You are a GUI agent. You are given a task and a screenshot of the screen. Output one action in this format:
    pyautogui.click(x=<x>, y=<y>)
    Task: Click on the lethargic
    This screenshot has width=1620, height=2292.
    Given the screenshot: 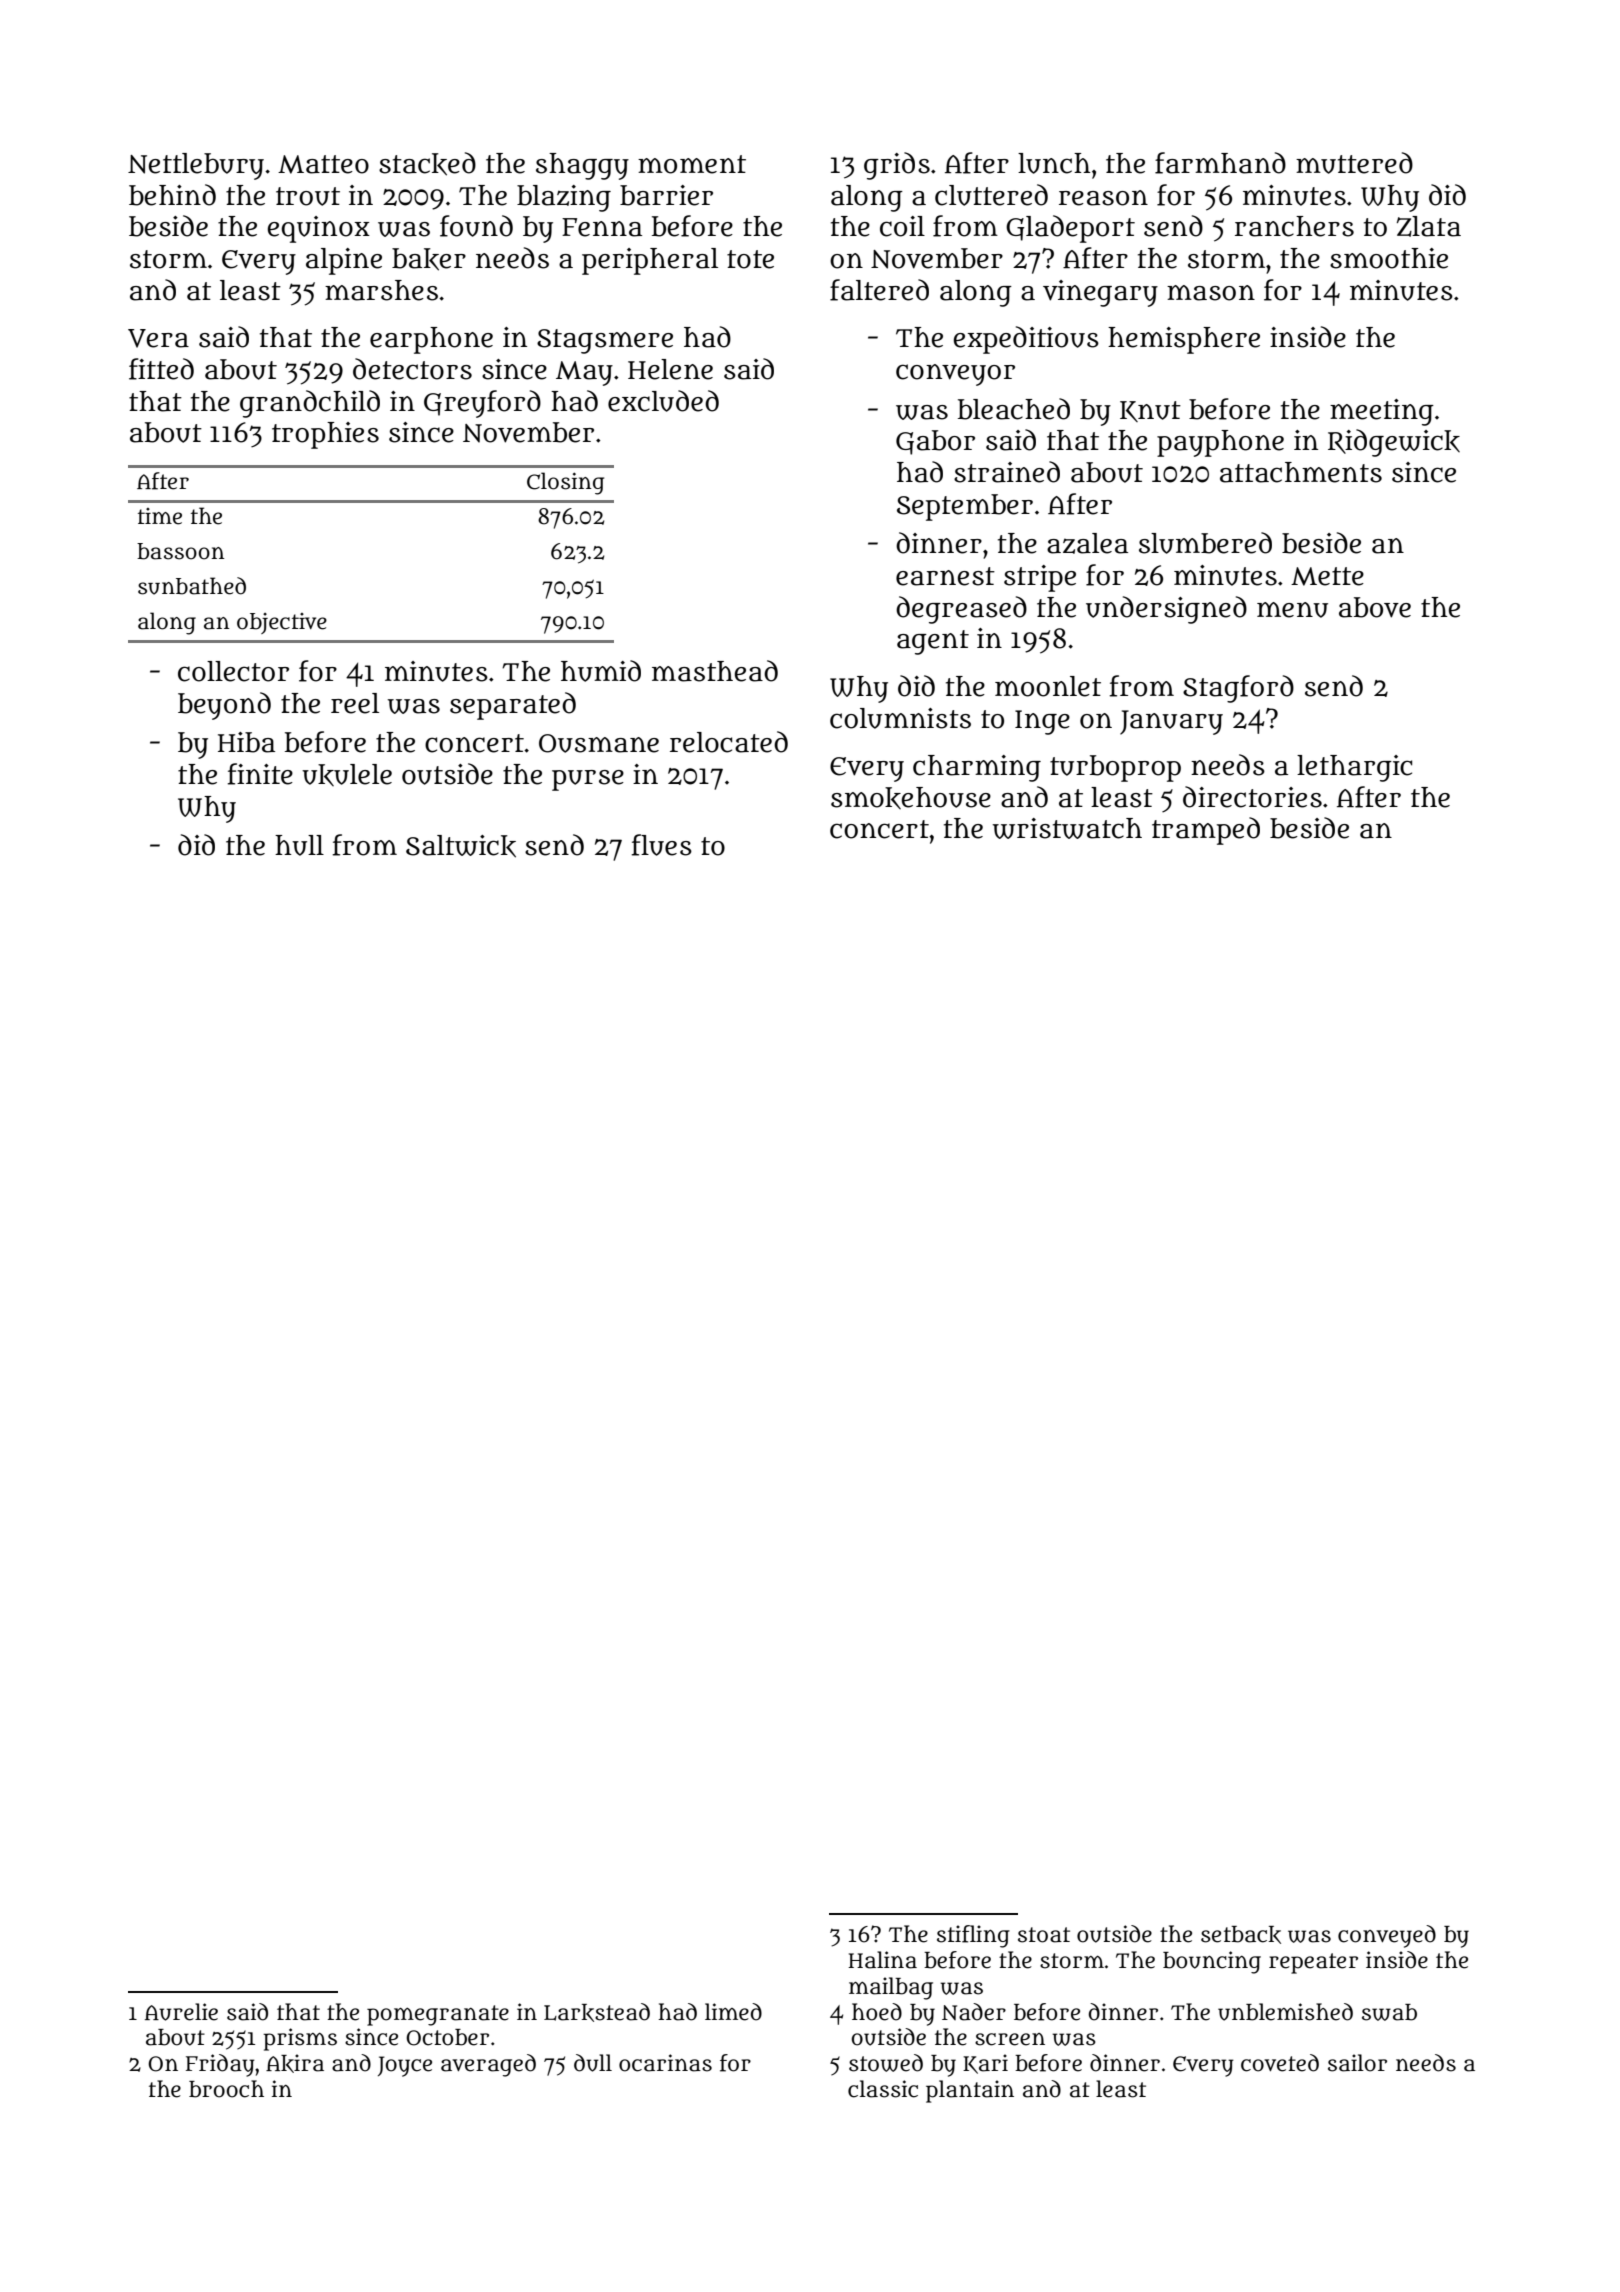 What is the action you would take?
    pyautogui.click(x=1354, y=768)
